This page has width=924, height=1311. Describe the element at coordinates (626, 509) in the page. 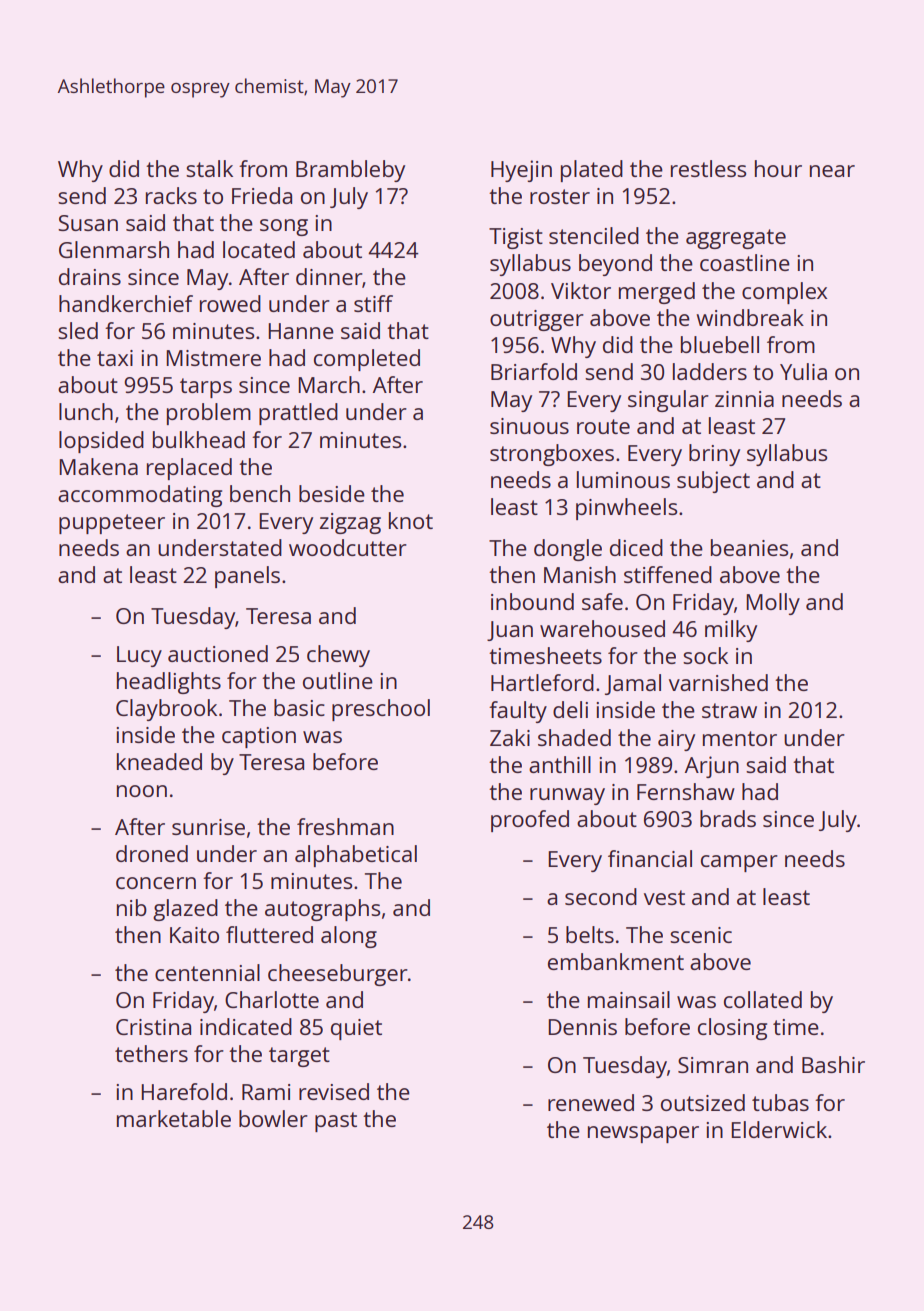

I see `pinwheels` at that location.
